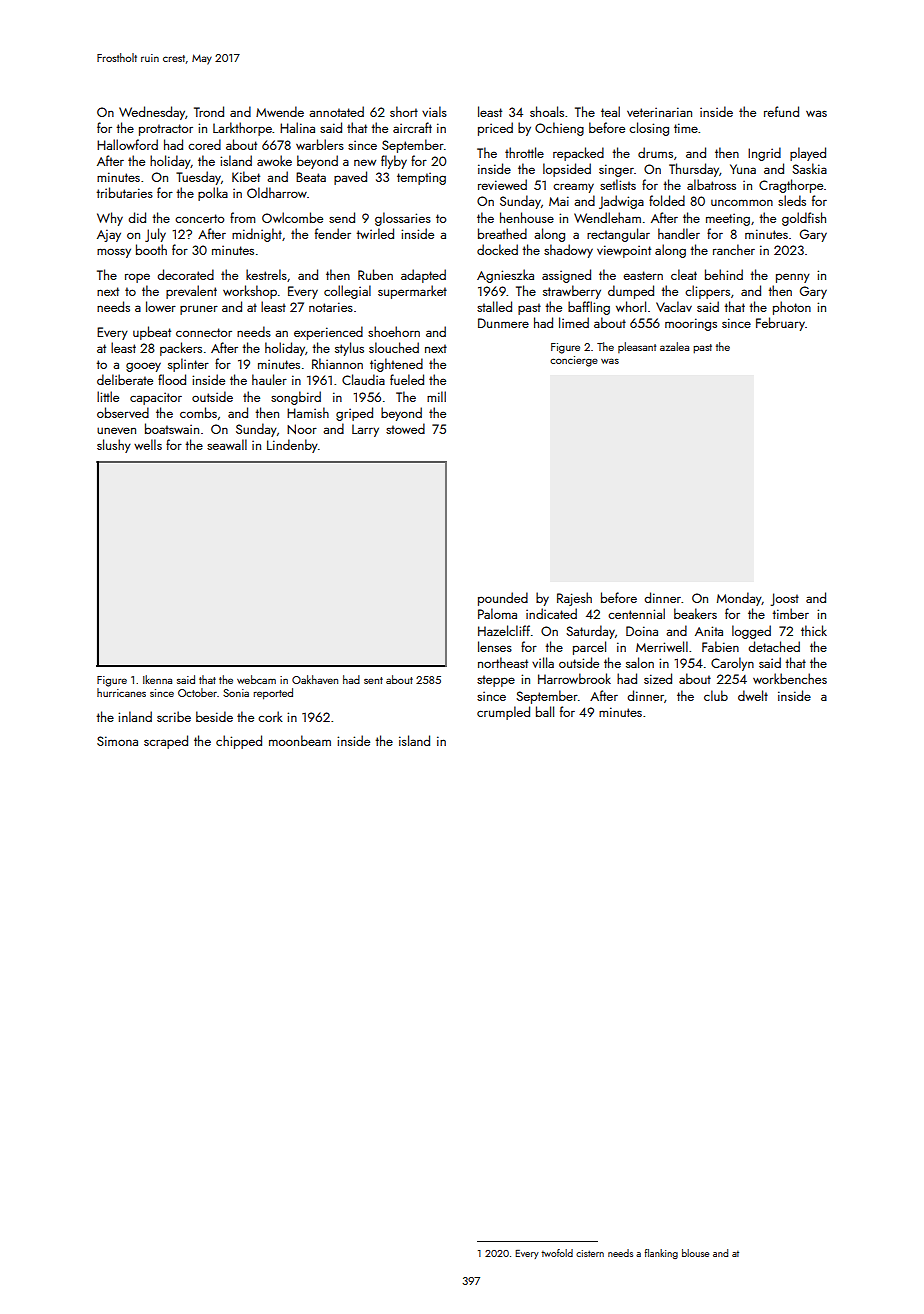  I want to click on protractor, so click(166, 130).
